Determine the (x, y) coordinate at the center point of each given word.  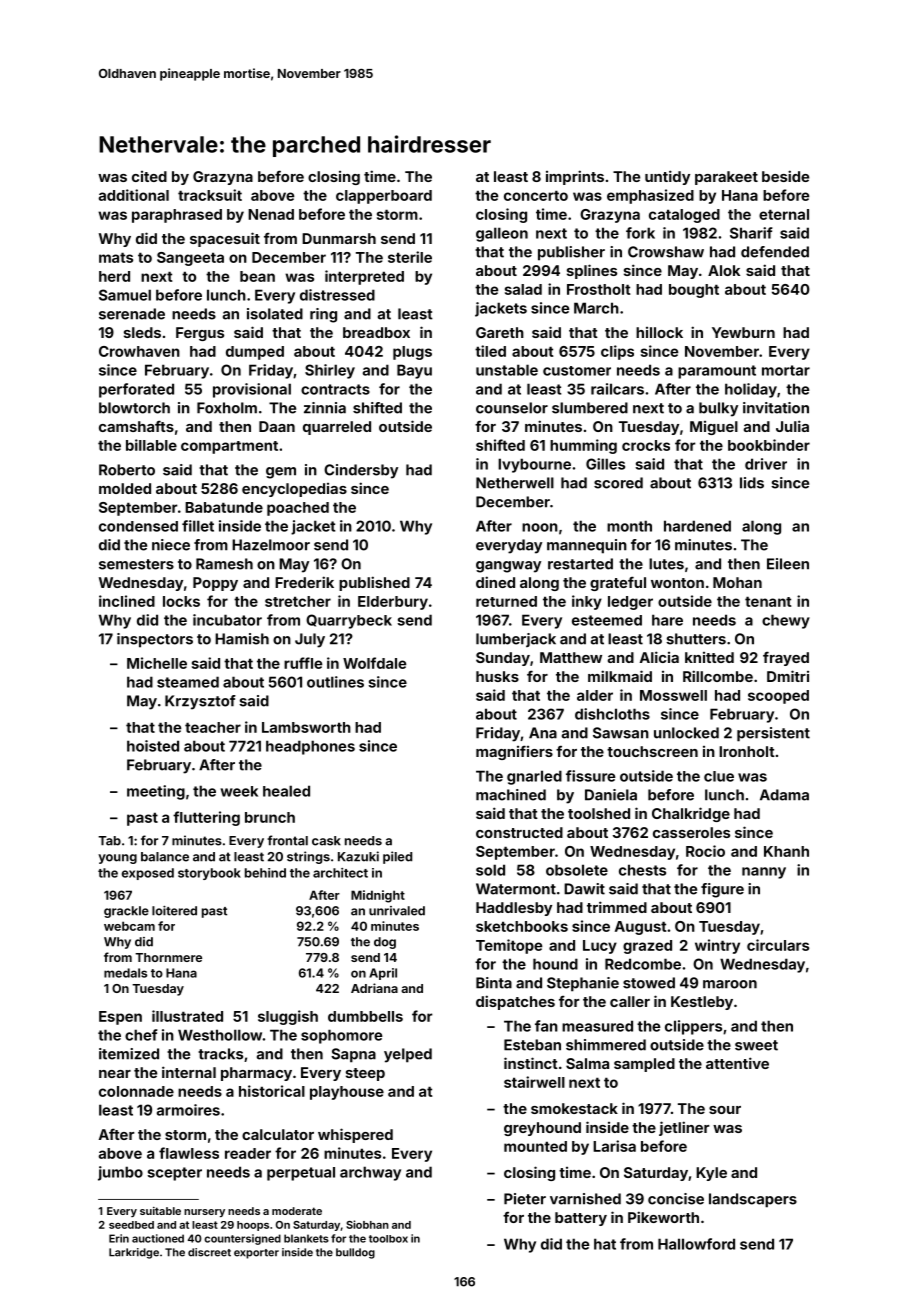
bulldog (355, 1253)
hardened (697, 526)
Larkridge (134, 1253)
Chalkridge (691, 814)
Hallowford (696, 1244)
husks (497, 676)
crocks (646, 445)
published (374, 583)
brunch (270, 817)
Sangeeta (190, 259)
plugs (412, 353)
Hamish (242, 639)
